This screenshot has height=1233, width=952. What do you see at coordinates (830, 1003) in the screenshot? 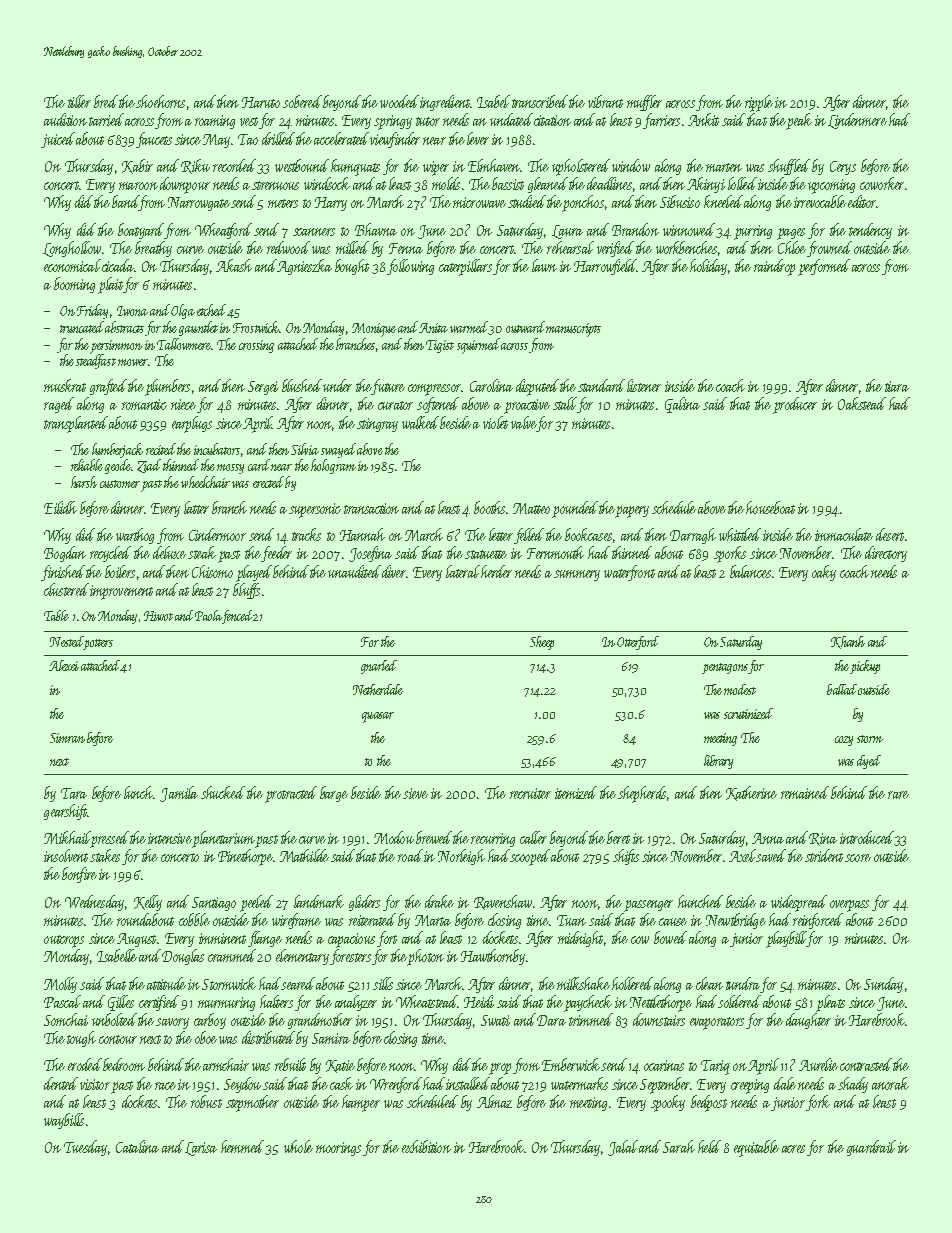
I see `pleats` at bounding box center [830, 1003].
